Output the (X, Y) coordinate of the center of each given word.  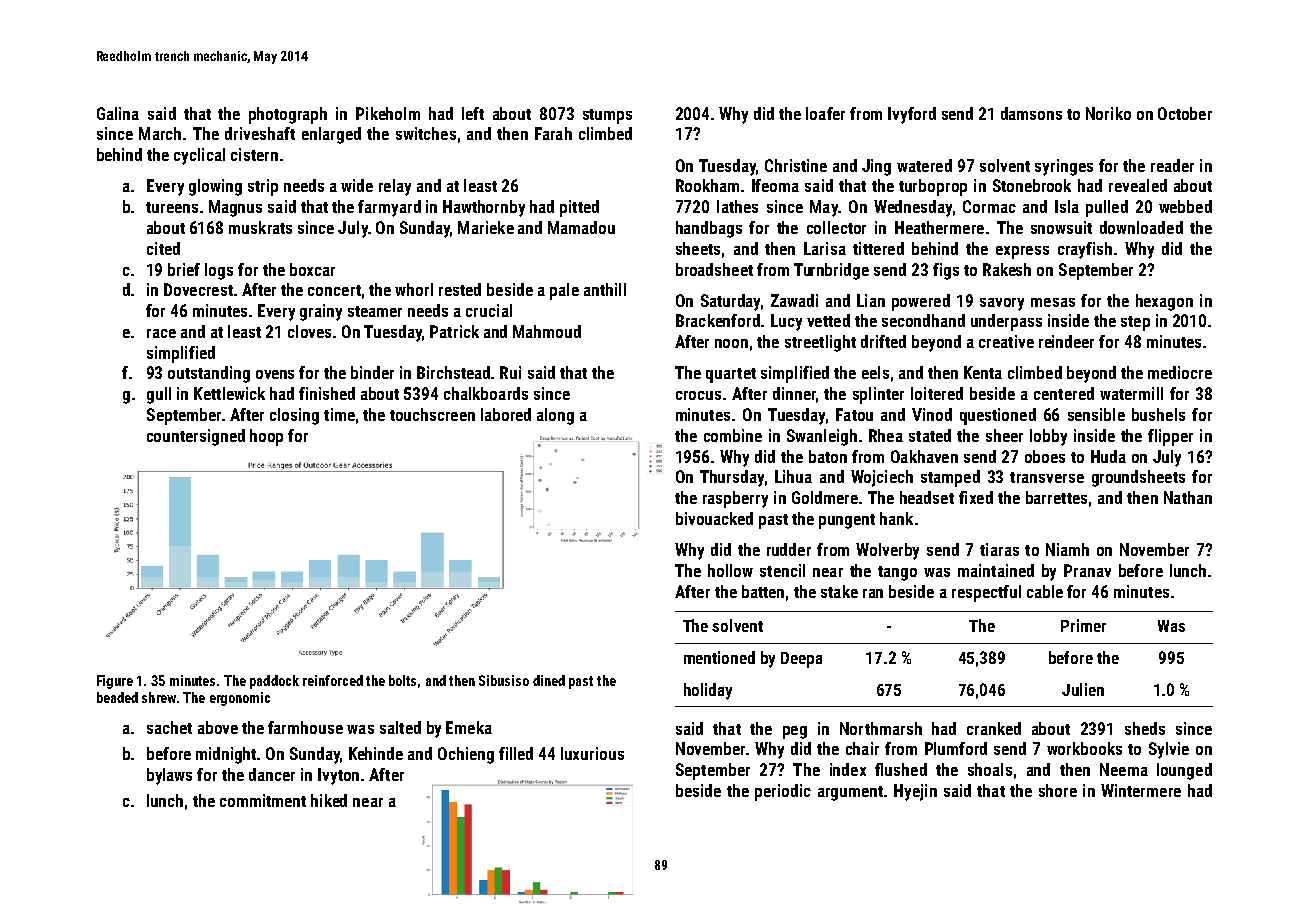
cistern (254, 154)
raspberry (735, 499)
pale (564, 291)
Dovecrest (198, 289)
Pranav (1087, 570)
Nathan (1188, 497)
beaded (117, 697)
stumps (607, 116)
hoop (266, 437)
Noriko (1108, 113)
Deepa (801, 660)
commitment (263, 800)
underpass (1006, 322)
